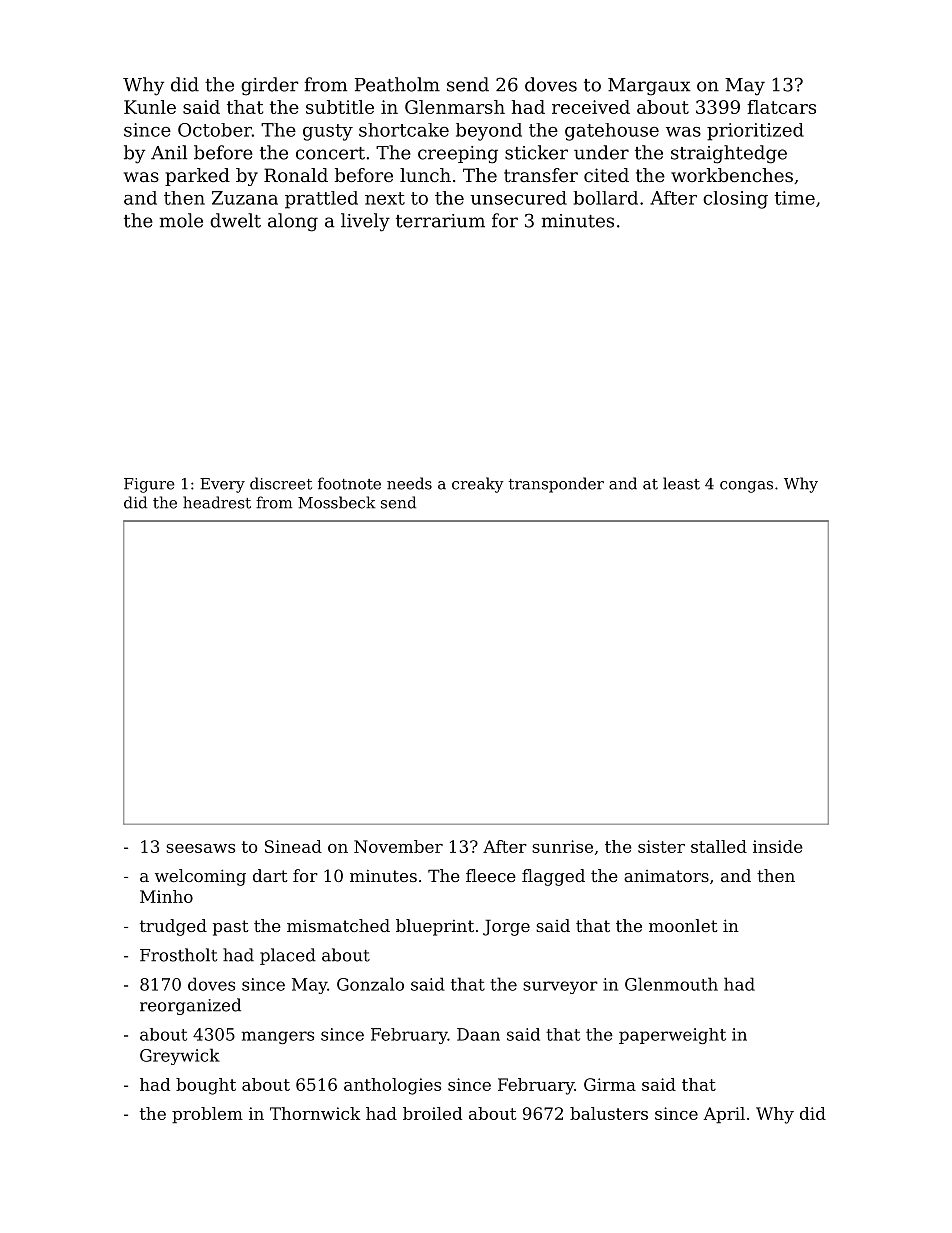 Image resolution: width=952 pixels, height=1233 pixels. What do you see at coordinates (200, 848) in the document?
I see `seesaws` at bounding box center [200, 848].
